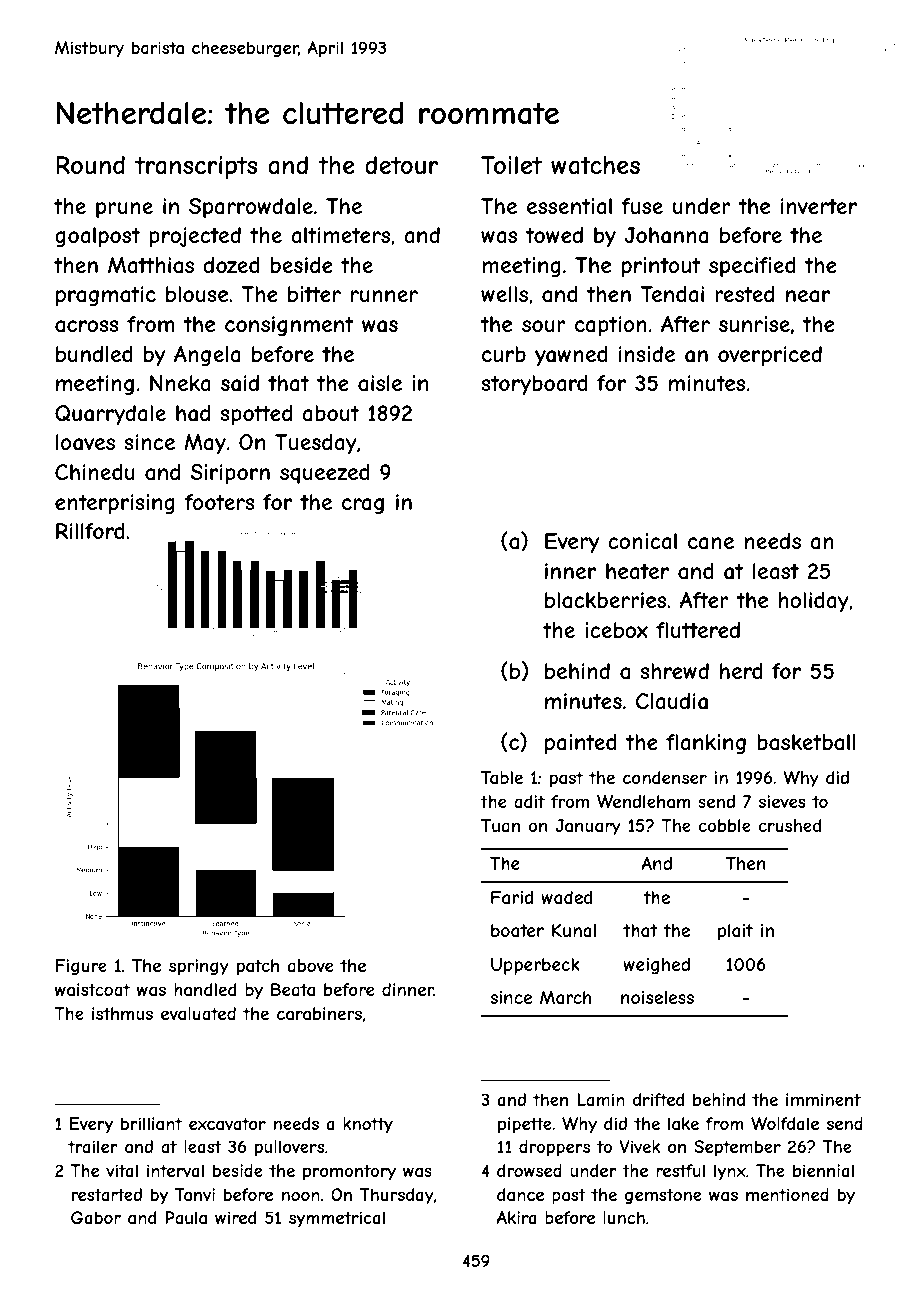 Image resolution: width=924 pixels, height=1311 pixels. What do you see at coordinates (504, 294) in the image?
I see `wells` at bounding box center [504, 294].
